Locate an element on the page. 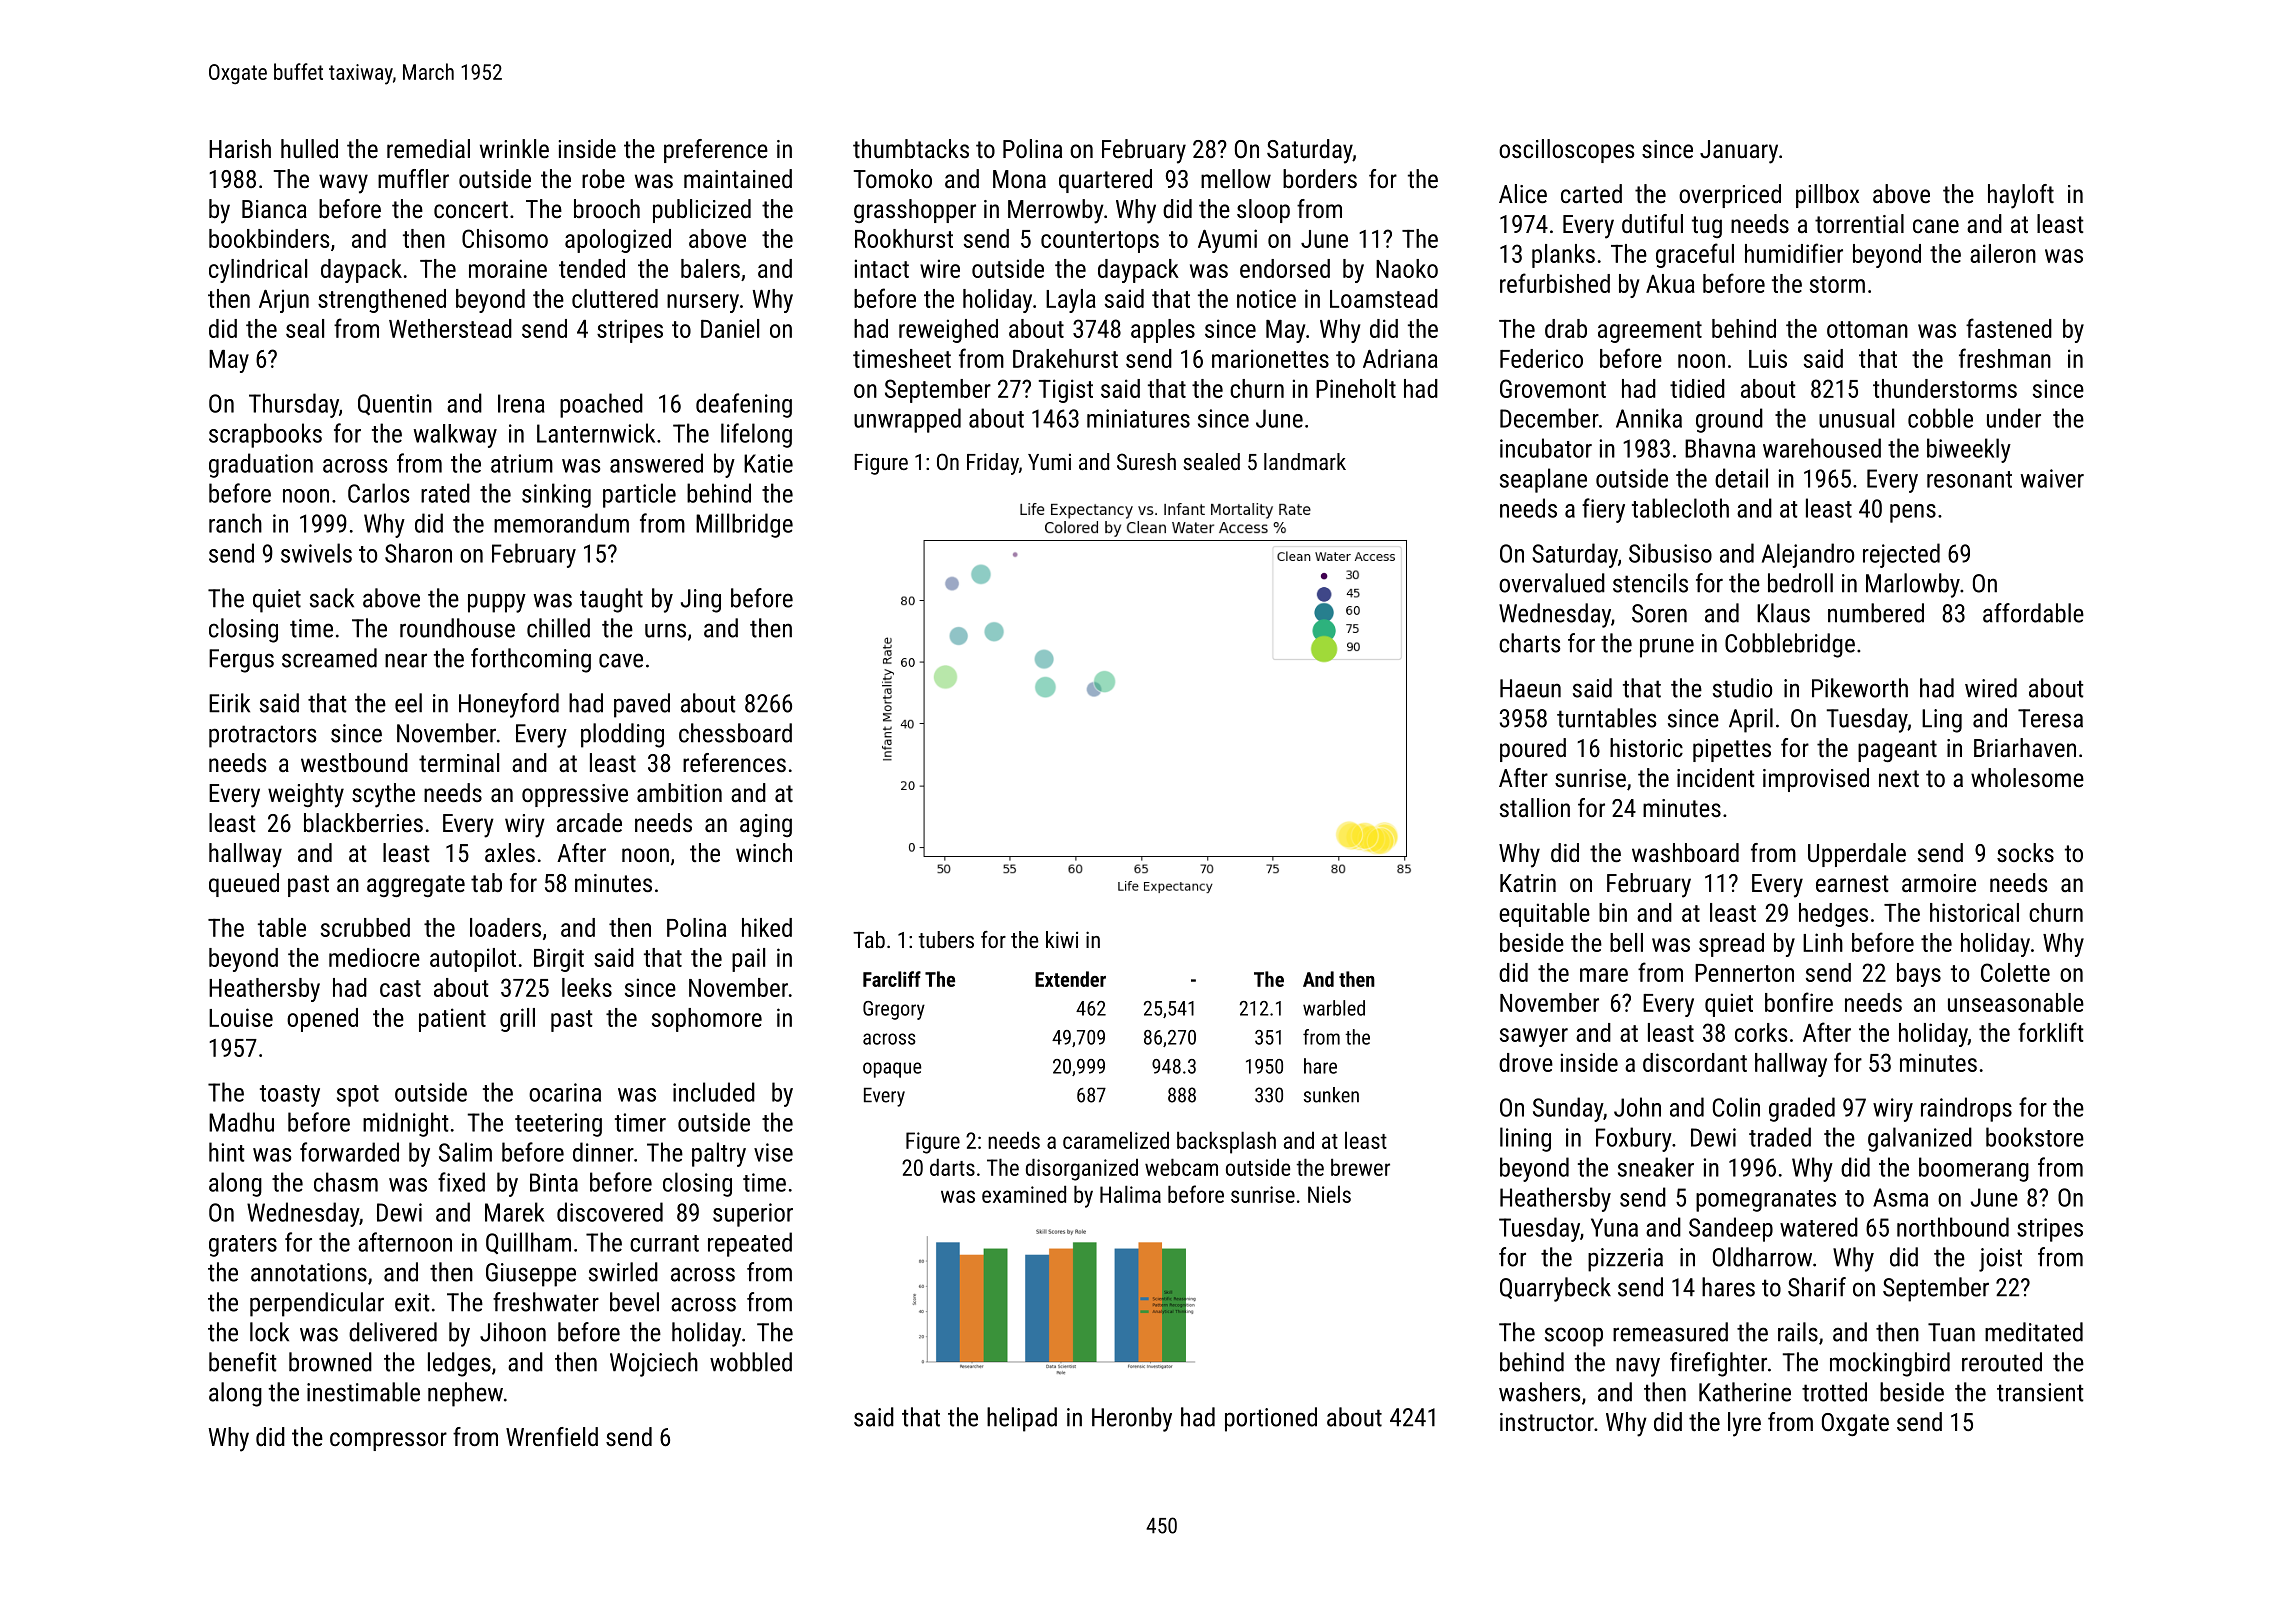 This document has height=1620, width=2292. compressor is located at coordinates (388, 1441).
